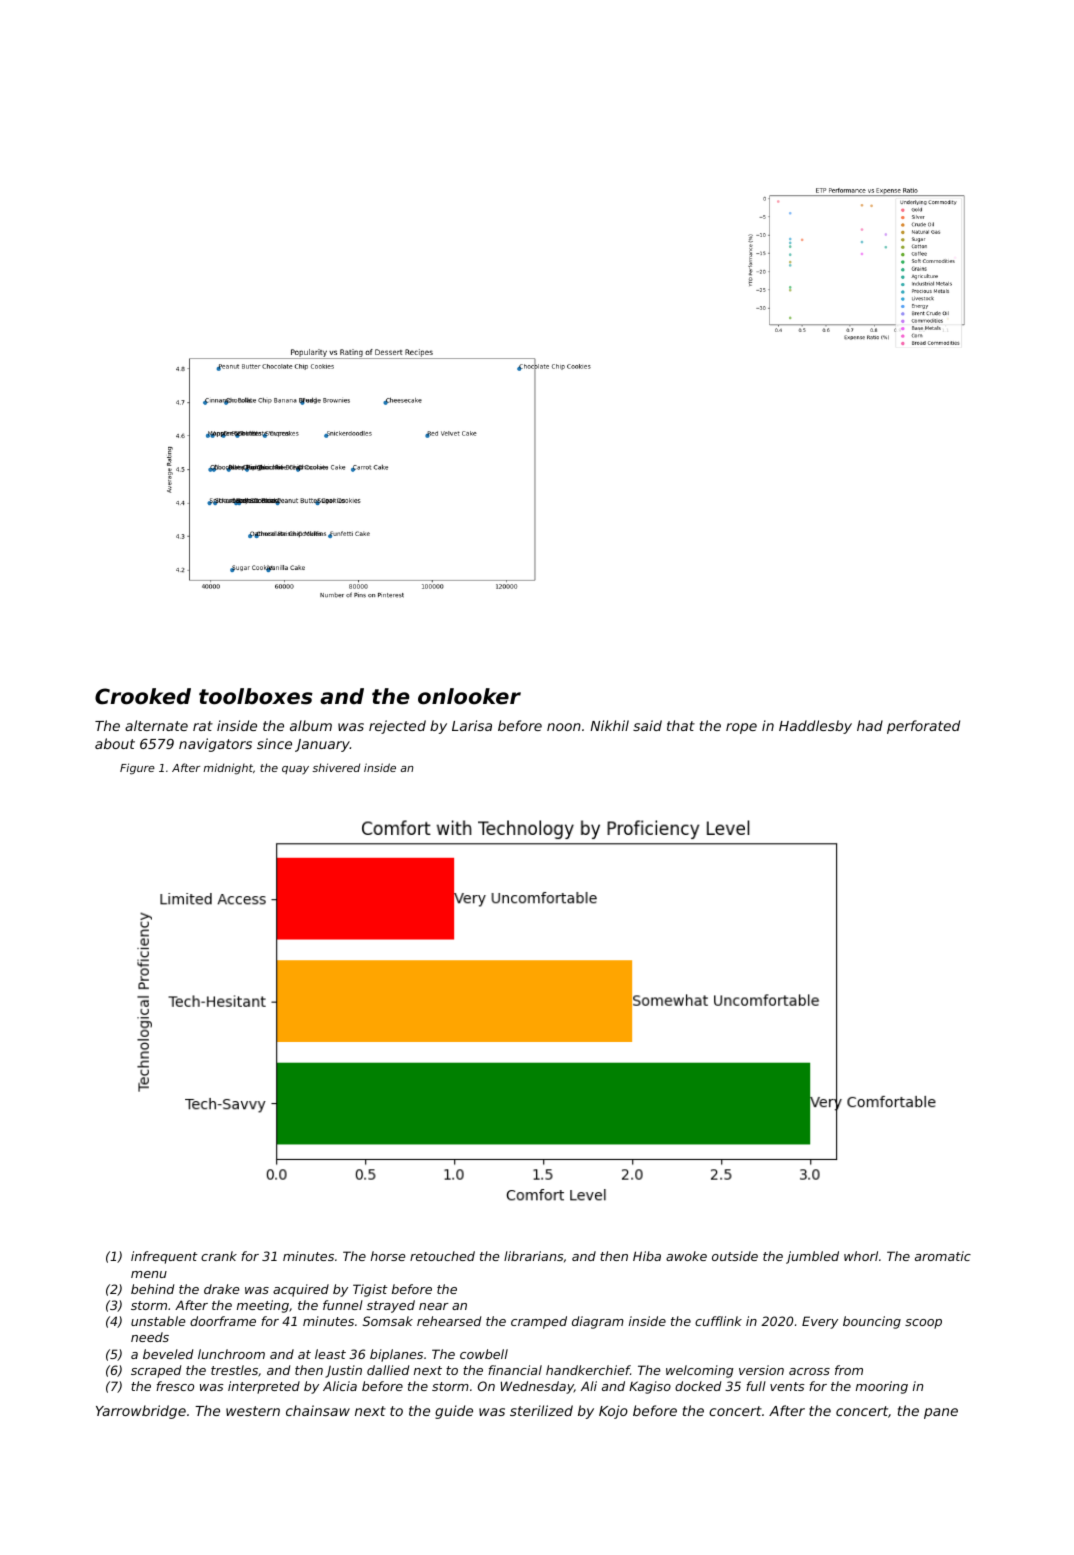  What do you see at coordinates (941, 1413) in the screenshot?
I see `pane` at bounding box center [941, 1413].
